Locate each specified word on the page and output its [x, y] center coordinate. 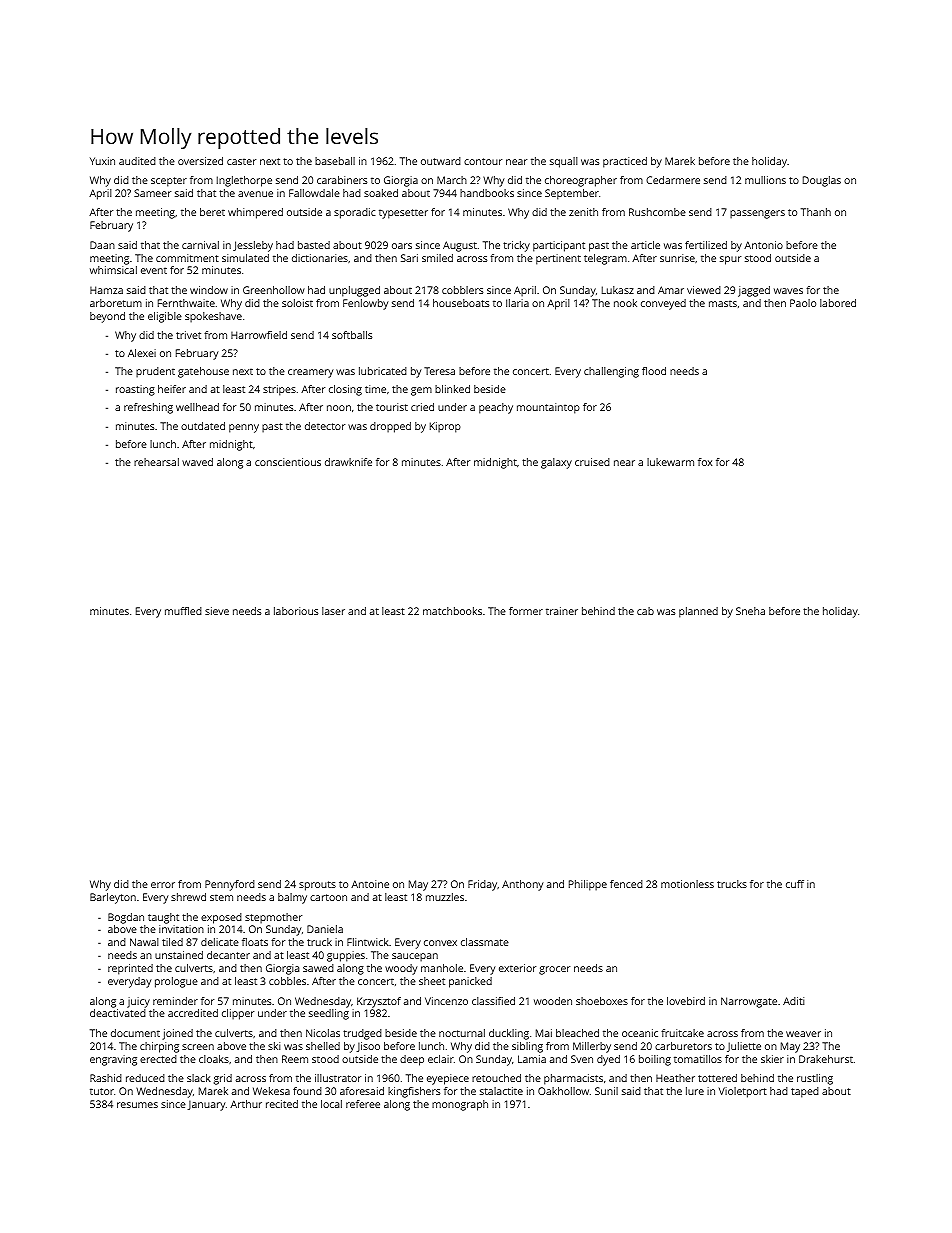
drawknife [348, 462]
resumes [137, 1105]
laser [333, 611]
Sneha [750, 611]
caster [241, 161]
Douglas [822, 181]
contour [483, 161]
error [163, 885]
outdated [203, 426]
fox [705, 462]
